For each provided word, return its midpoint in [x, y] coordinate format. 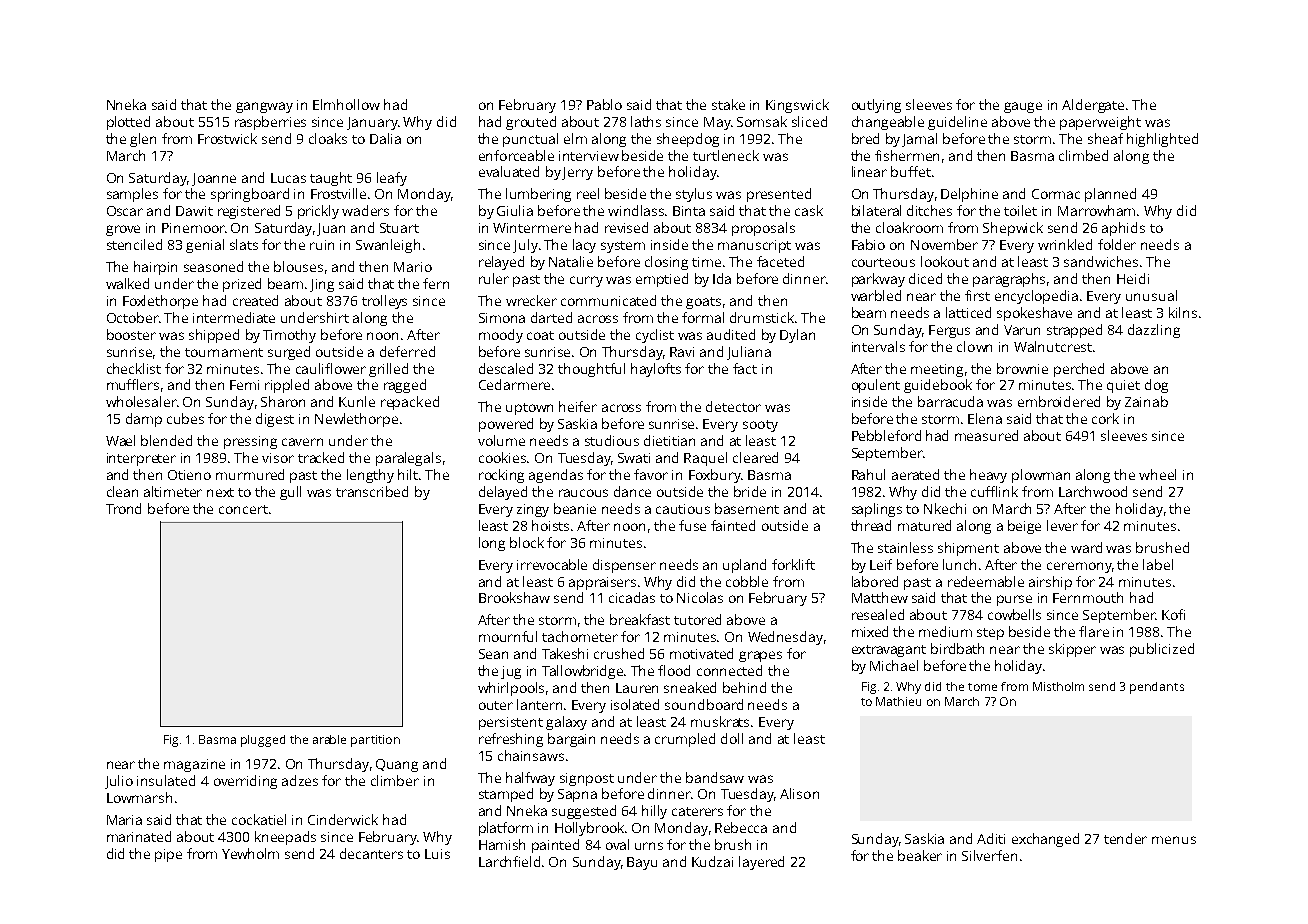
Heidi [1133, 278]
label [1158, 564]
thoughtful [591, 370]
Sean [493, 654]
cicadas [632, 597]
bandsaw [715, 777]
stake [728, 104]
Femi [244, 385]
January [372, 123]
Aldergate [1093, 106]
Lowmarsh [139, 797]
